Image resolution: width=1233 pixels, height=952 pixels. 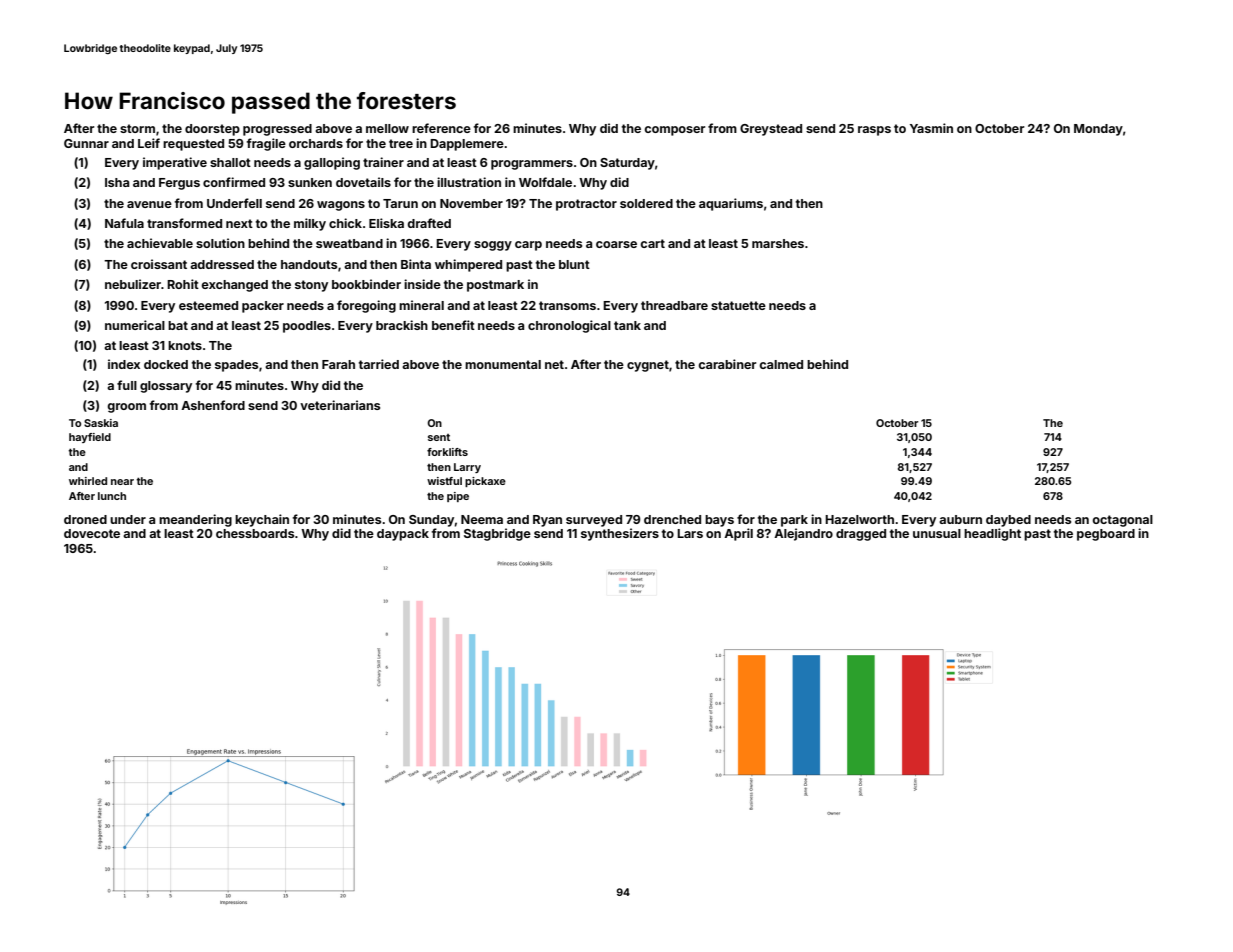 What do you see at coordinates (429, 223) in the screenshot?
I see `drafted` at bounding box center [429, 223].
